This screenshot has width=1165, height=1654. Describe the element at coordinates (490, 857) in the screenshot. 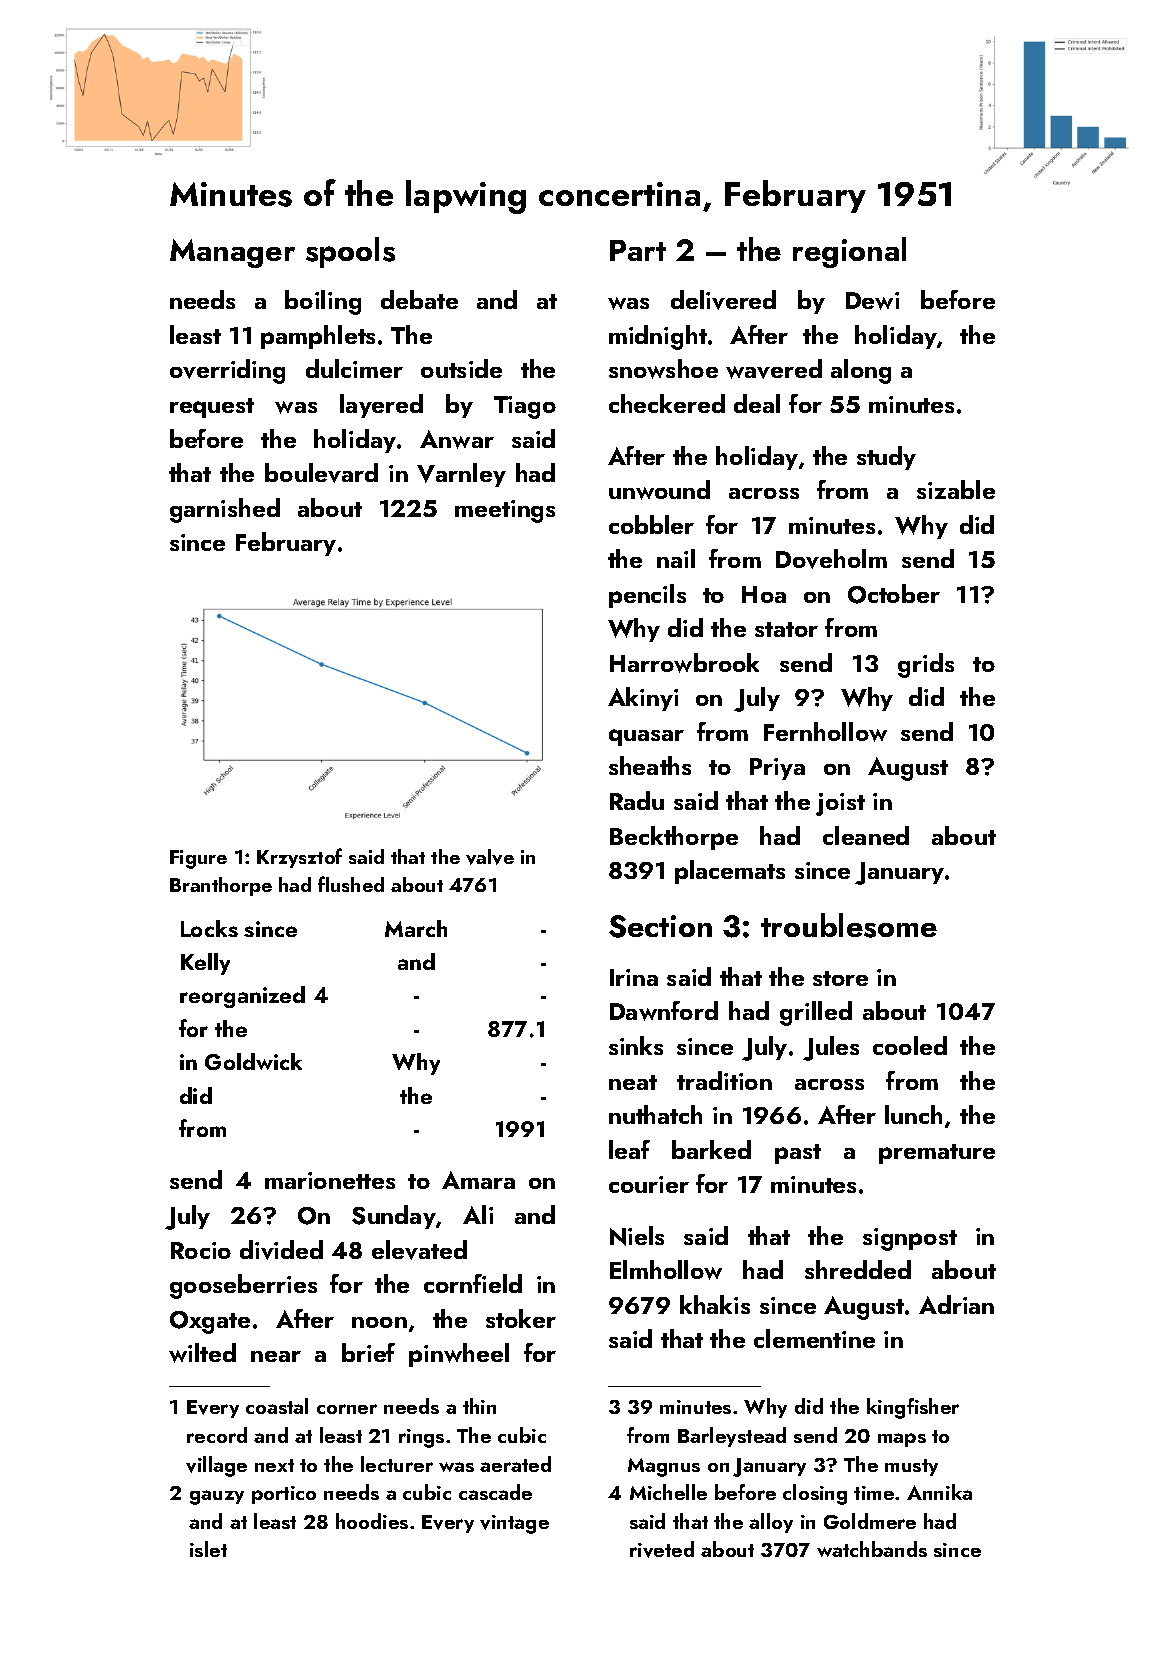

I see `valve` at that location.
